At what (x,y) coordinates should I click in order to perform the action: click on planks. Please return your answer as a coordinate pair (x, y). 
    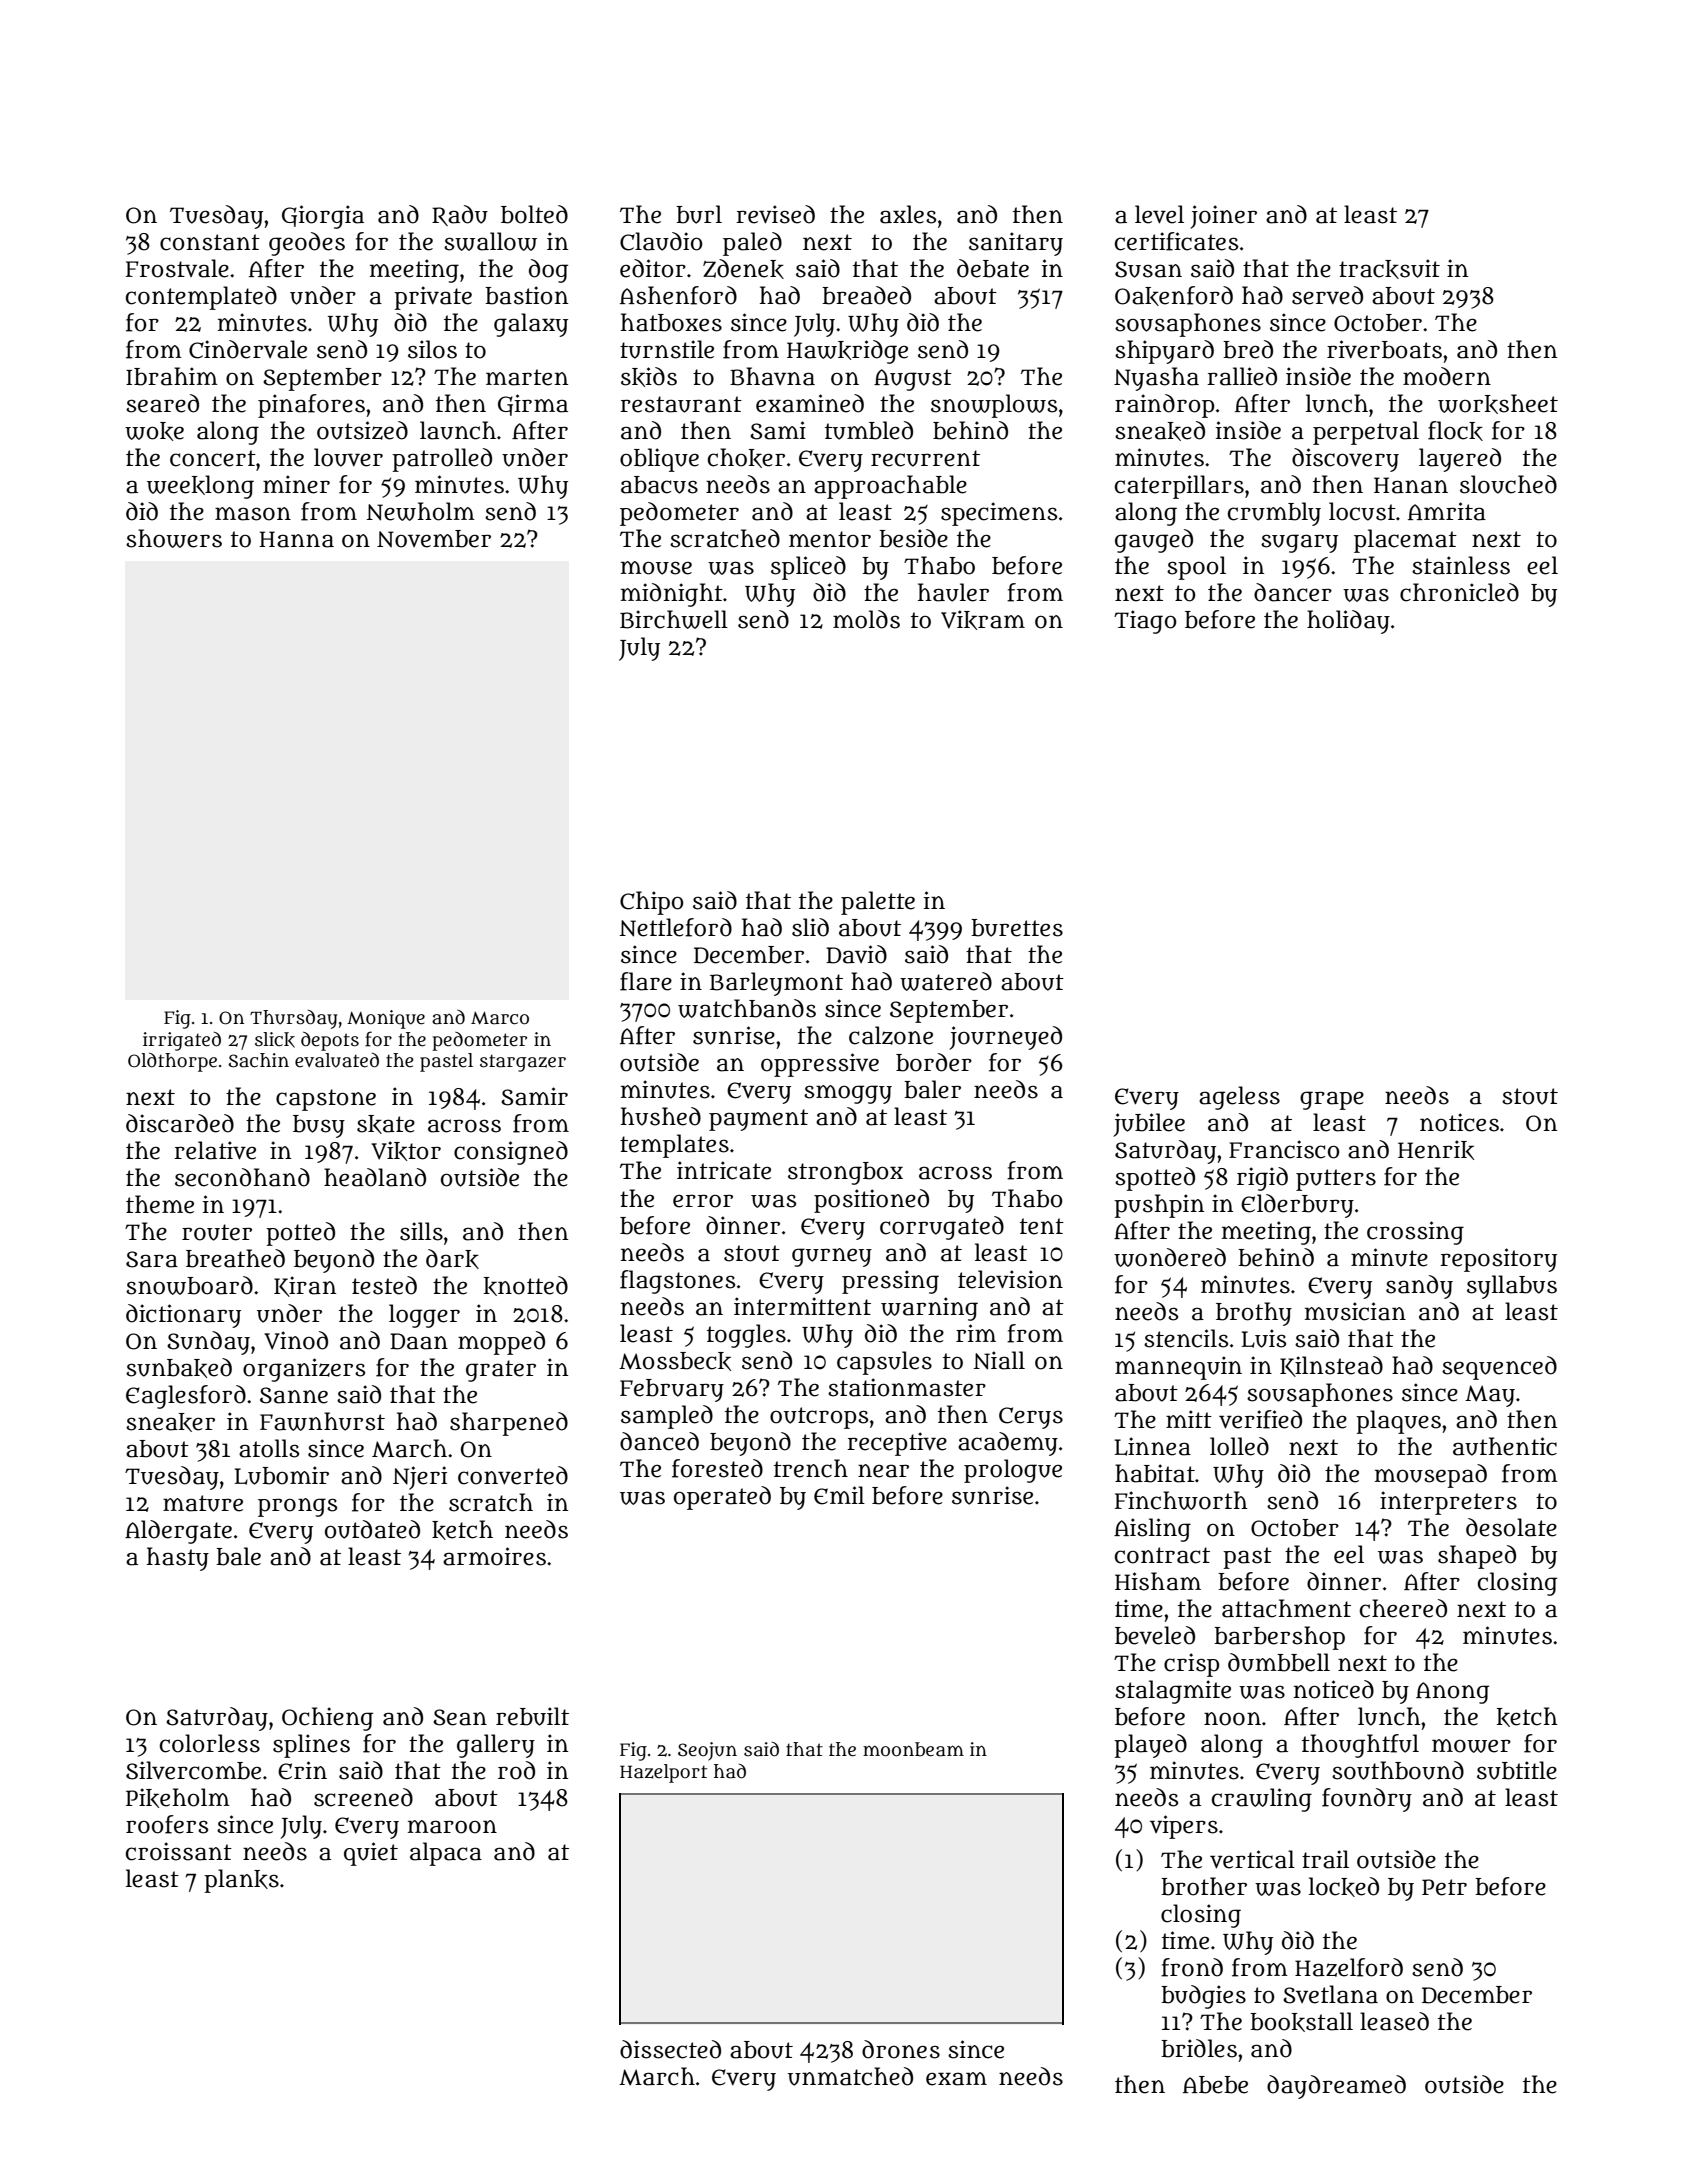
    Looking at the image, I should click on (241, 1881).
